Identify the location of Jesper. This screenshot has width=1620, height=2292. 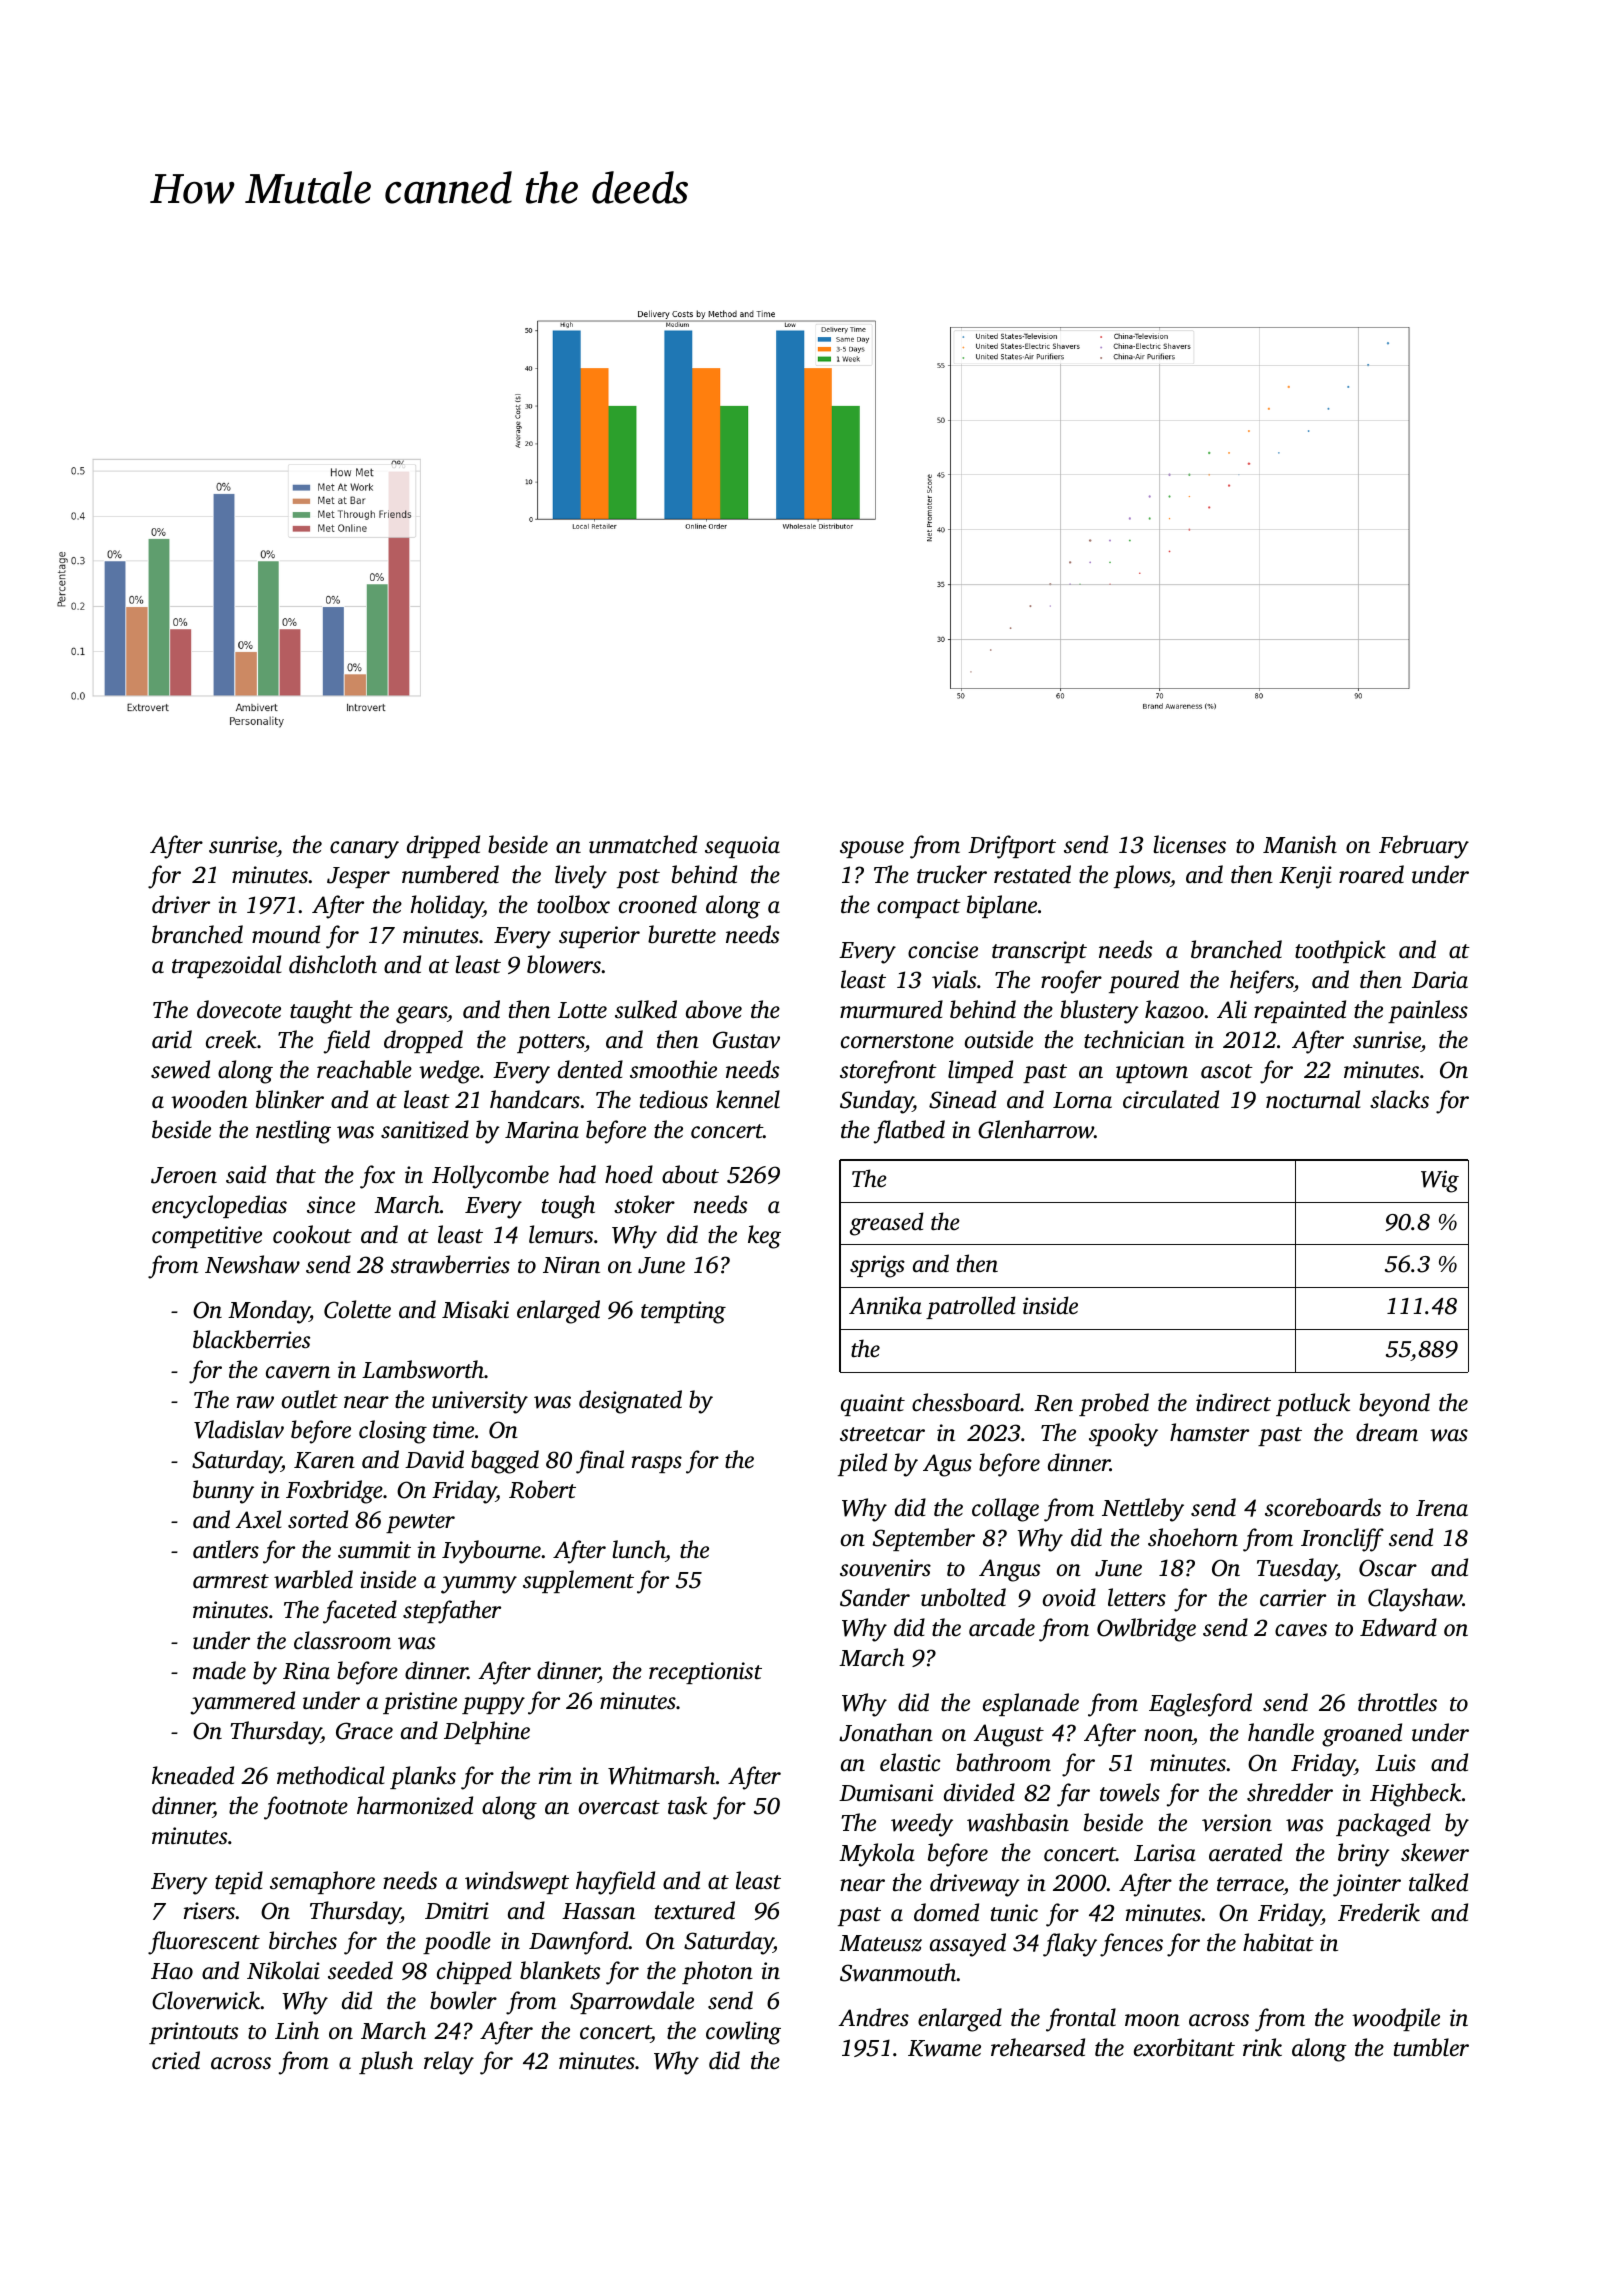
(358, 877).
